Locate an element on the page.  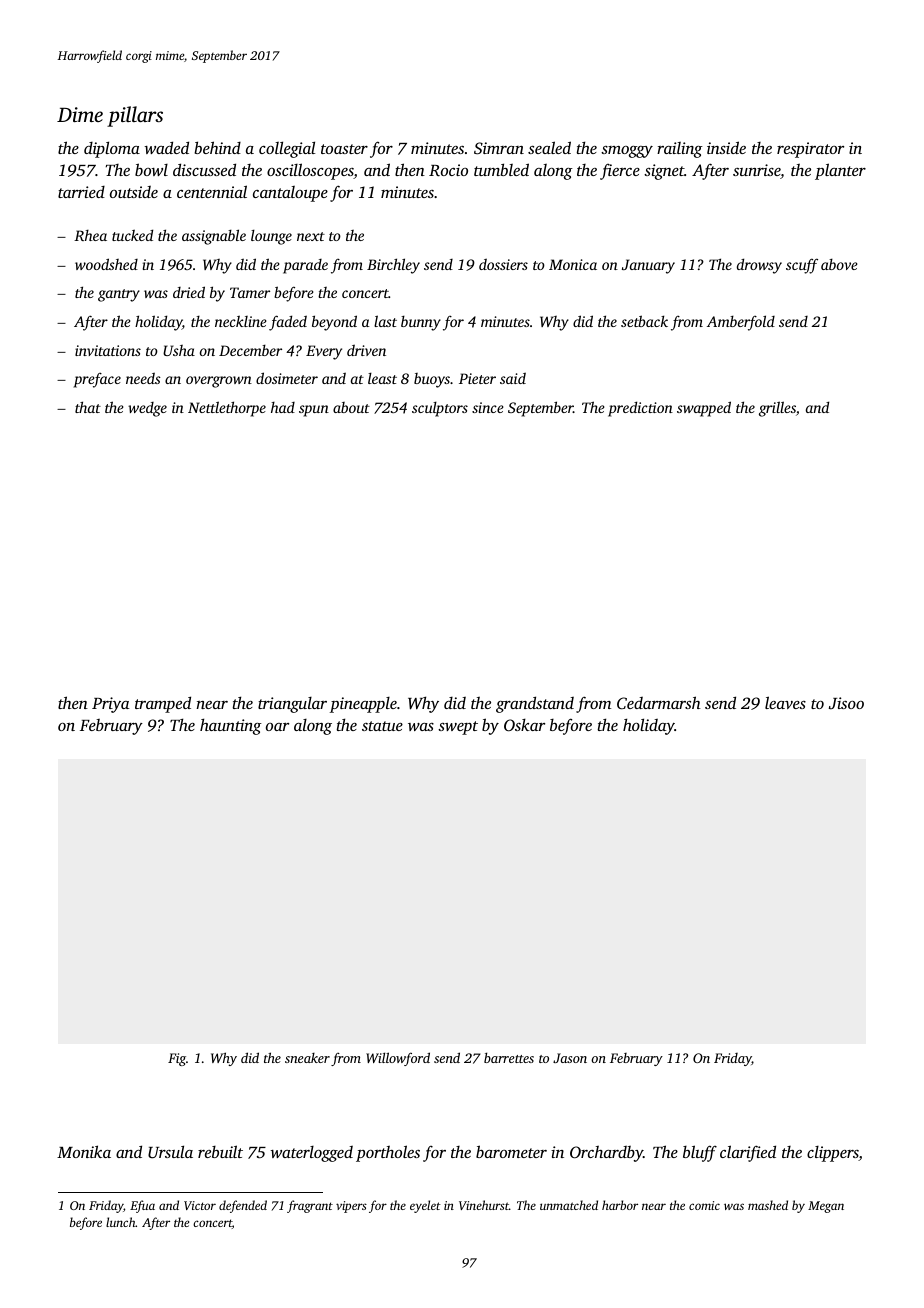
sneaker is located at coordinates (307, 1058).
